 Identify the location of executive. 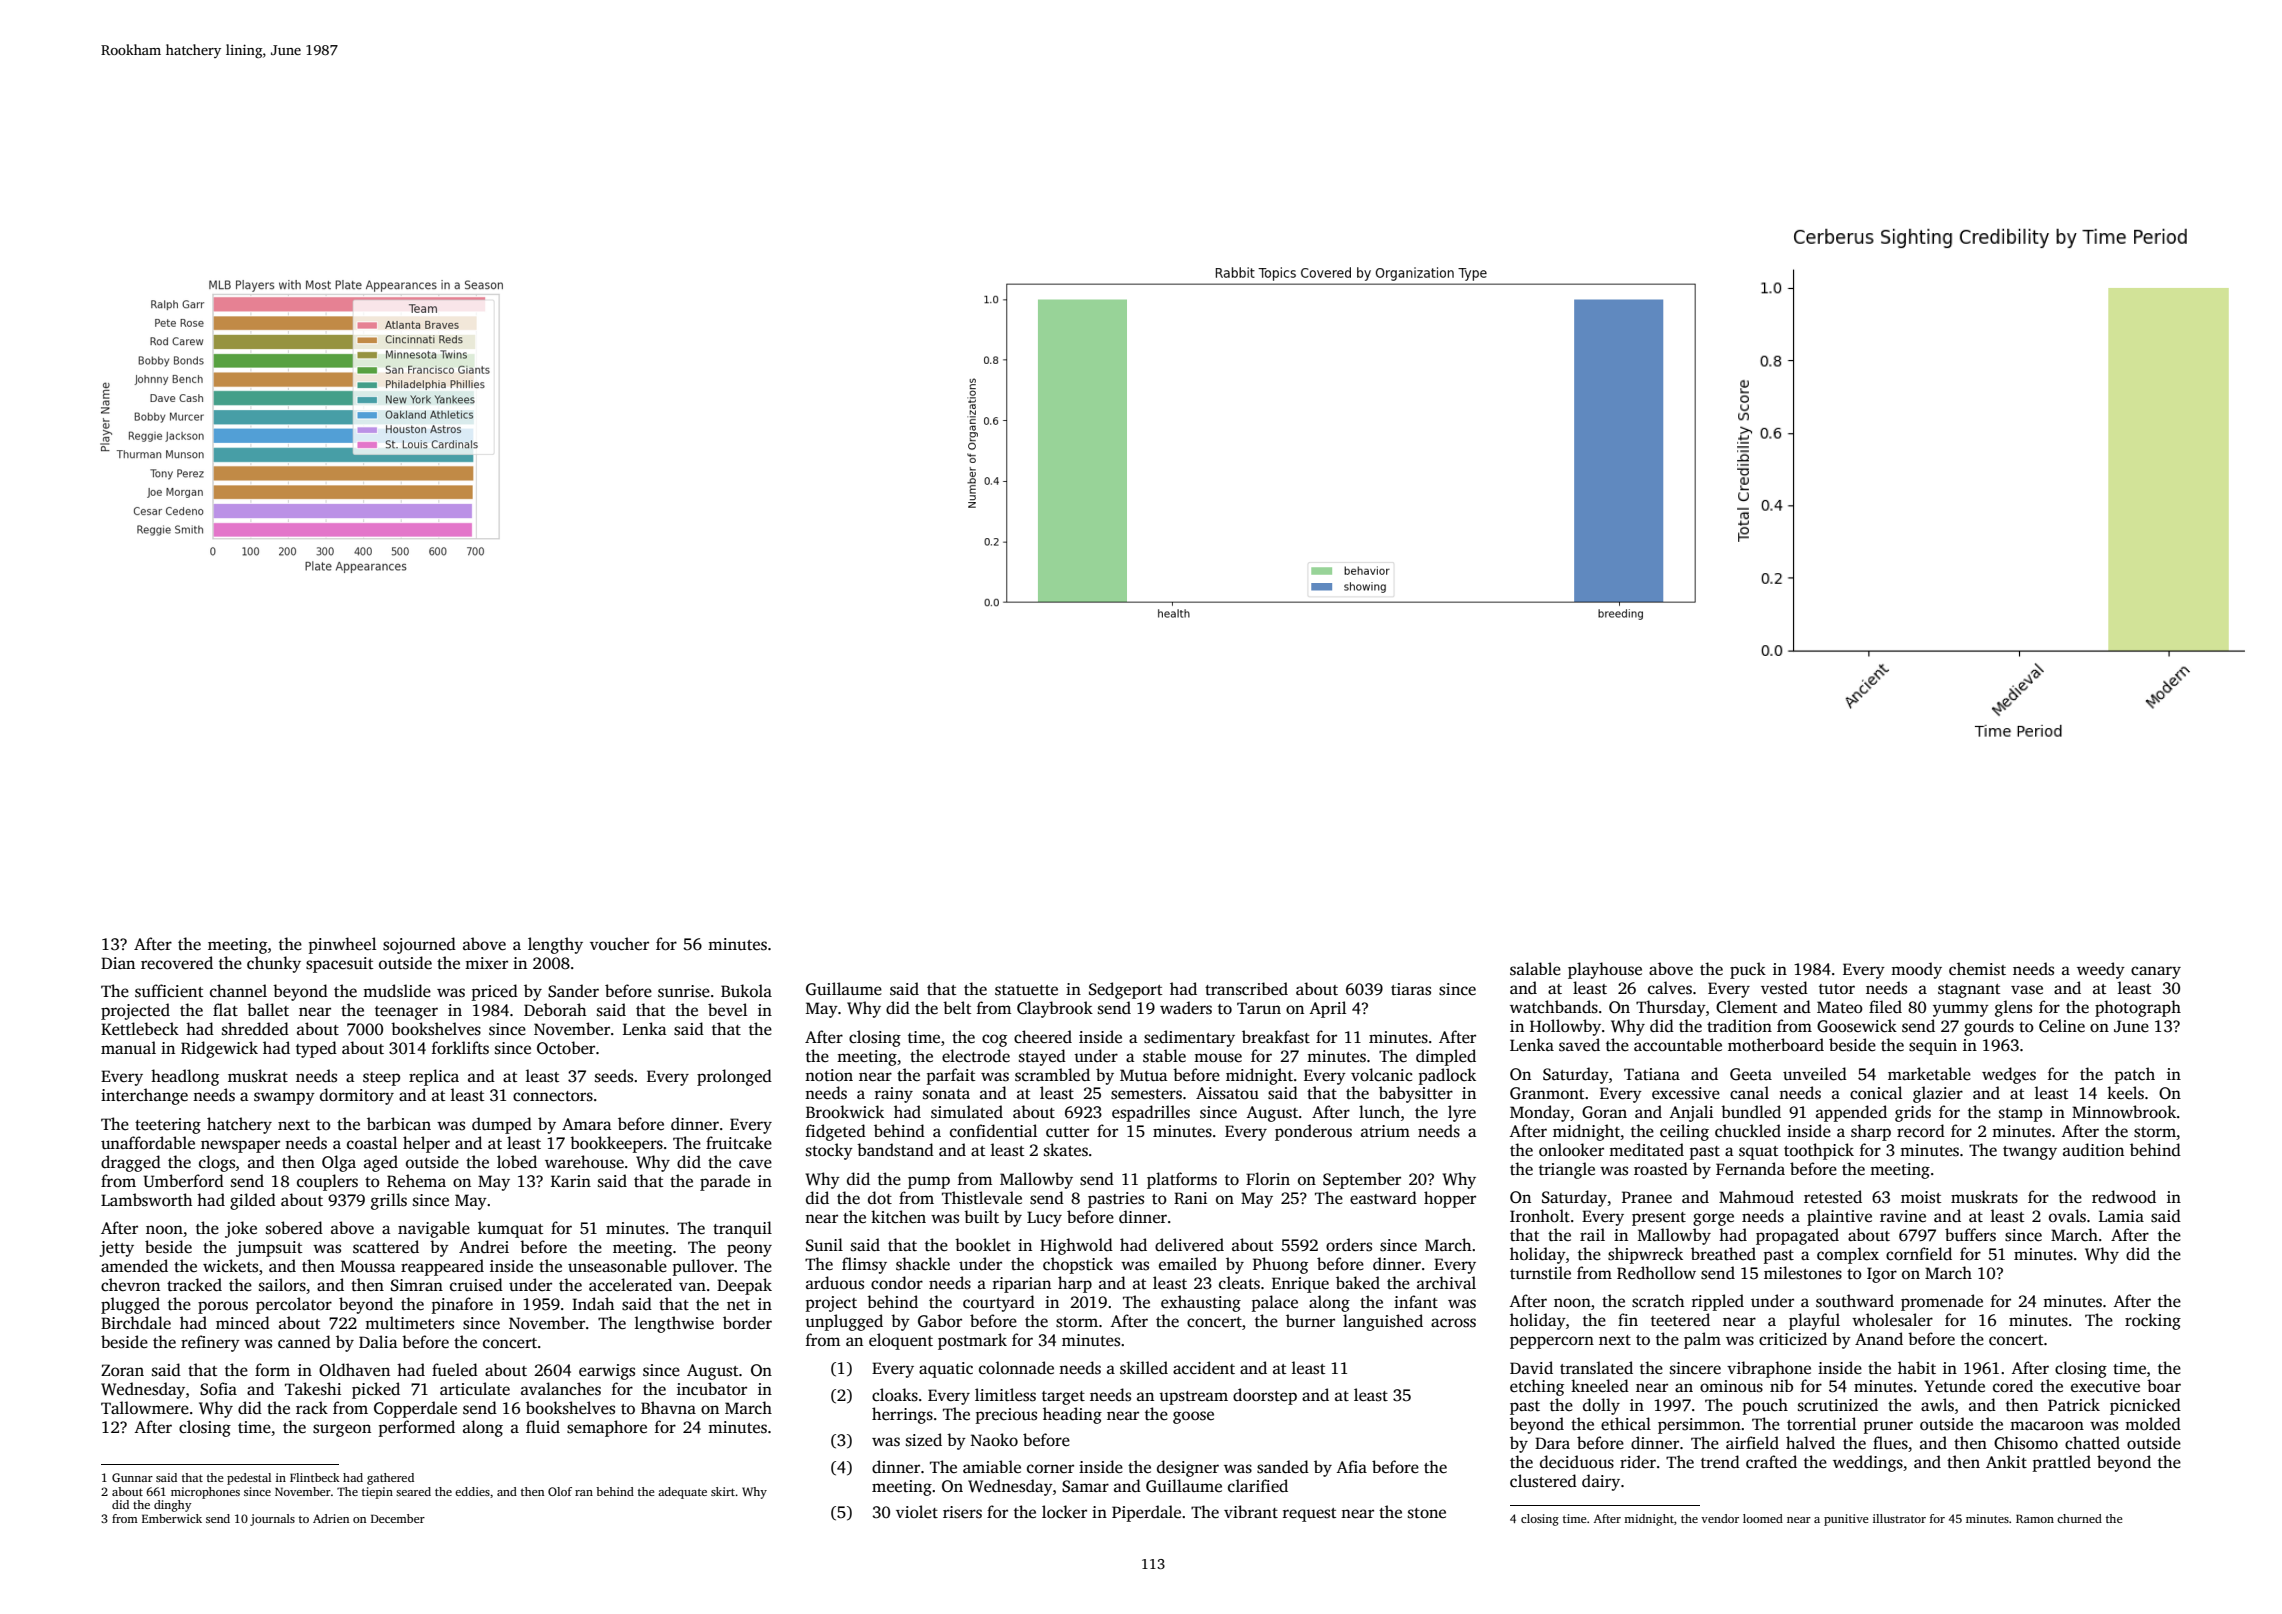
(2105, 1386).
